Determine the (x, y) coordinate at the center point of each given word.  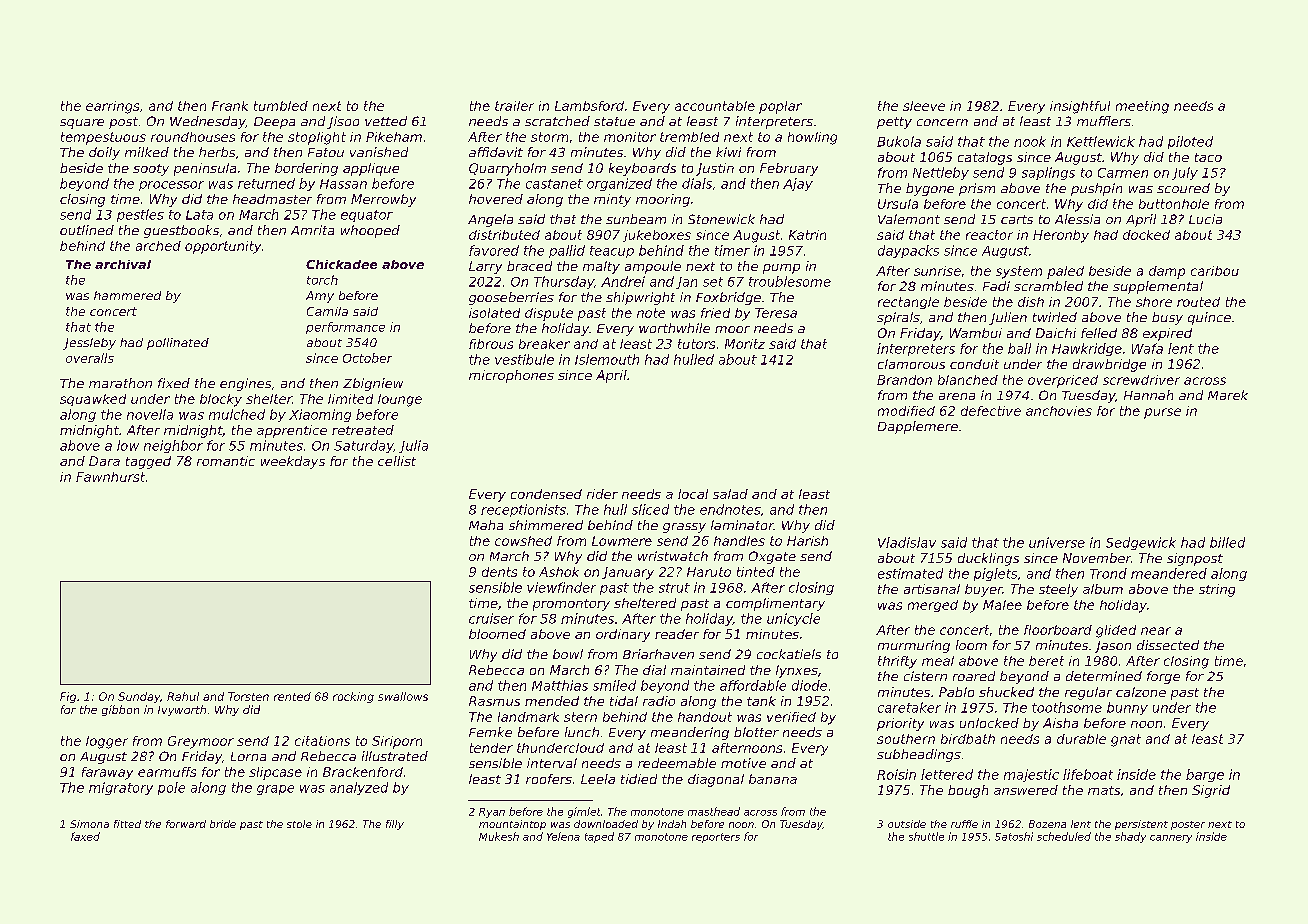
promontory (571, 605)
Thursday (564, 282)
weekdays (293, 462)
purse (1162, 413)
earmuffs (167, 772)
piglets (995, 574)
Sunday (139, 697)
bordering (306, 169)
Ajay (798, 184)
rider (602, 494)
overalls (90, 358)
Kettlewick (1101, 141)
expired (1167, 334)
